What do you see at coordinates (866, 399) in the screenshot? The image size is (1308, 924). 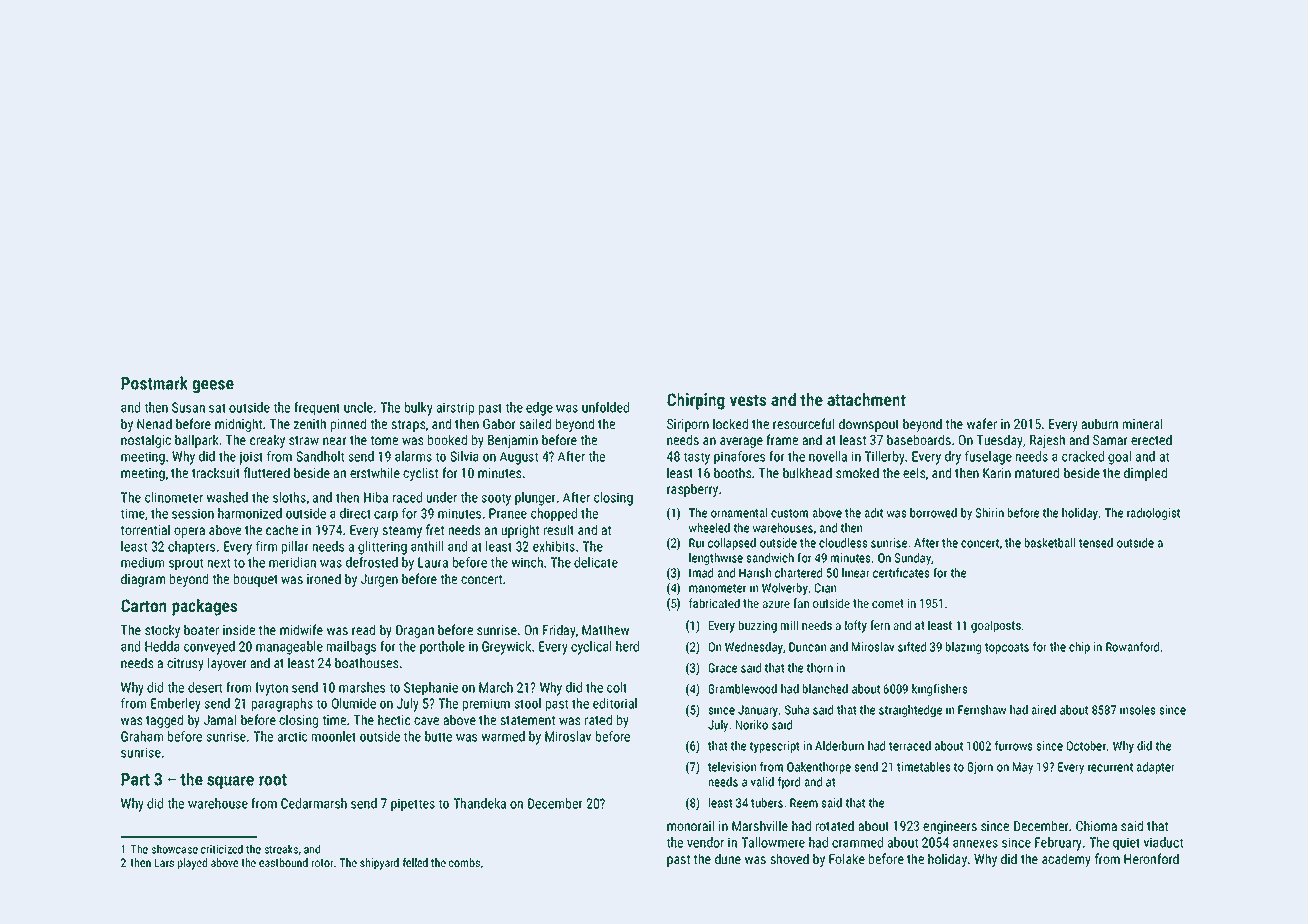 I see `attachment` at bounding box center [866, 399].
